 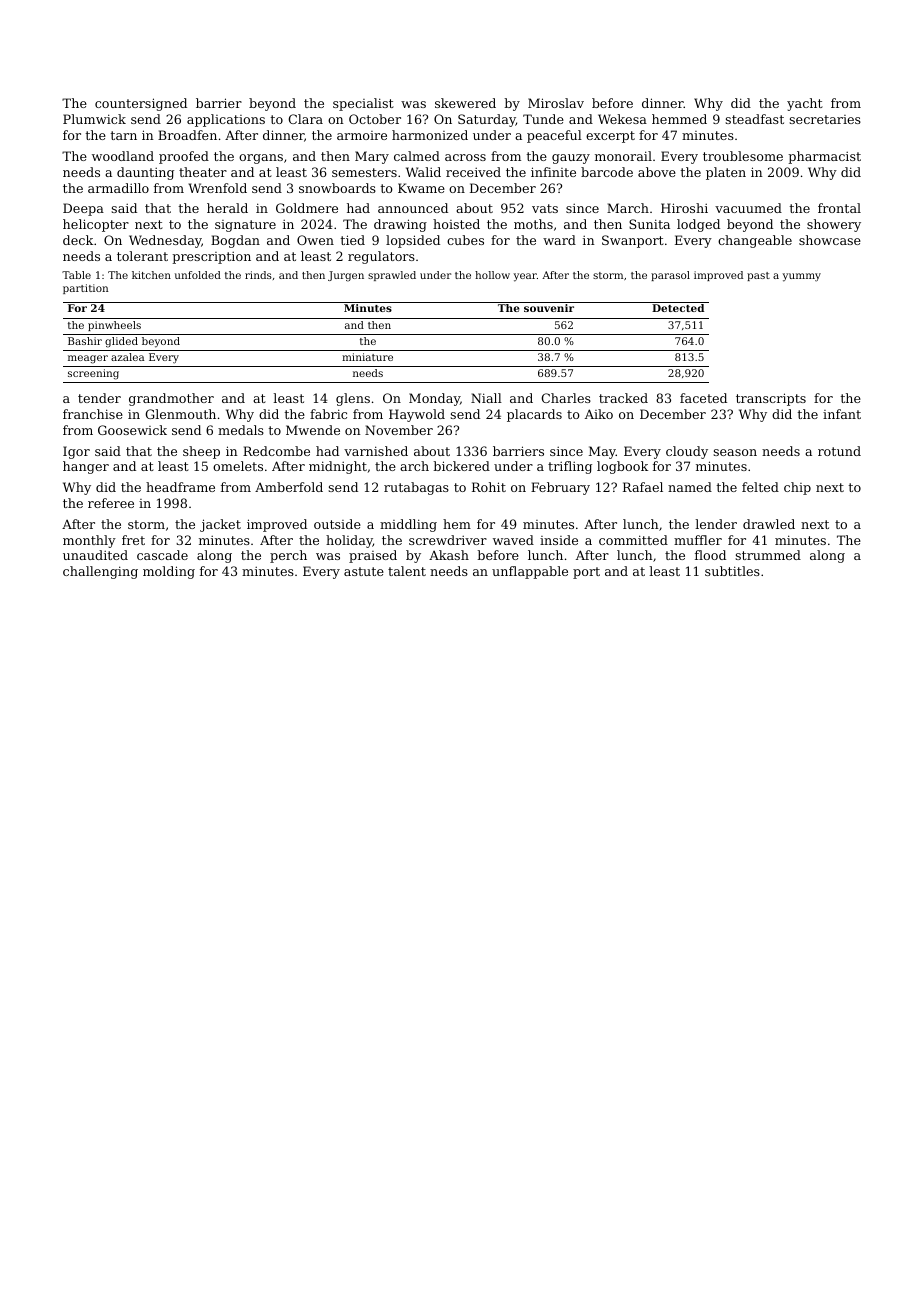 What do you see at coordinates (133, 540) in the page?
I see `fret` at bounding box center [133, 540].
